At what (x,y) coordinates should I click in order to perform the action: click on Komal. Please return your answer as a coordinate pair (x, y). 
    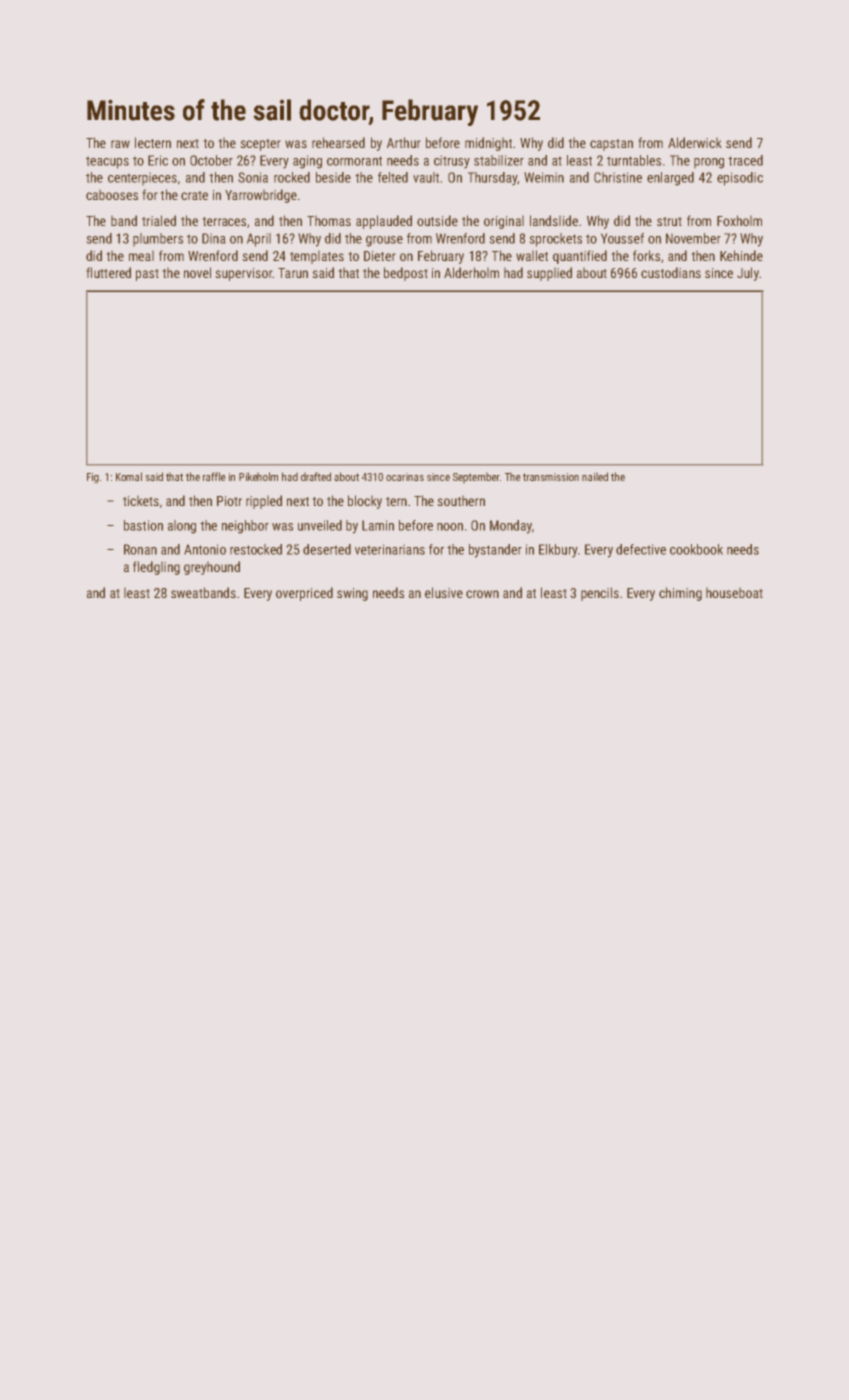
    Looking at the image, I should click on (129, 476).
